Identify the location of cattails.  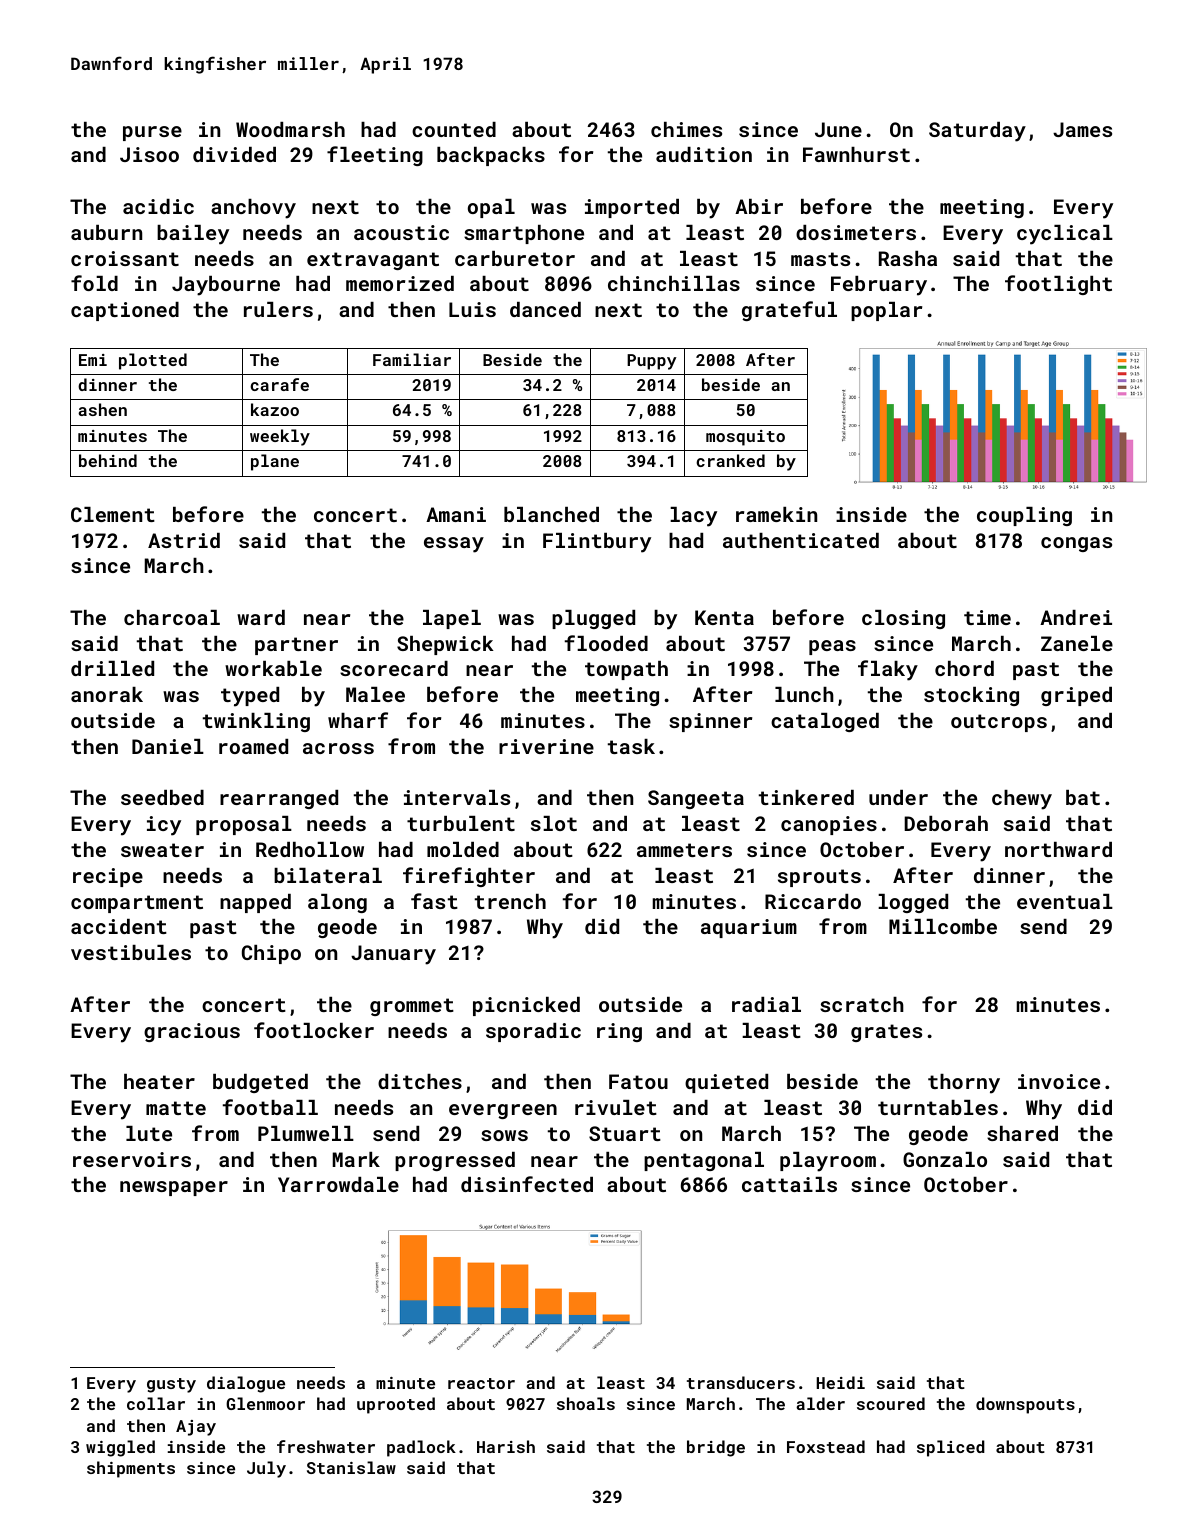
(789, 1184).
